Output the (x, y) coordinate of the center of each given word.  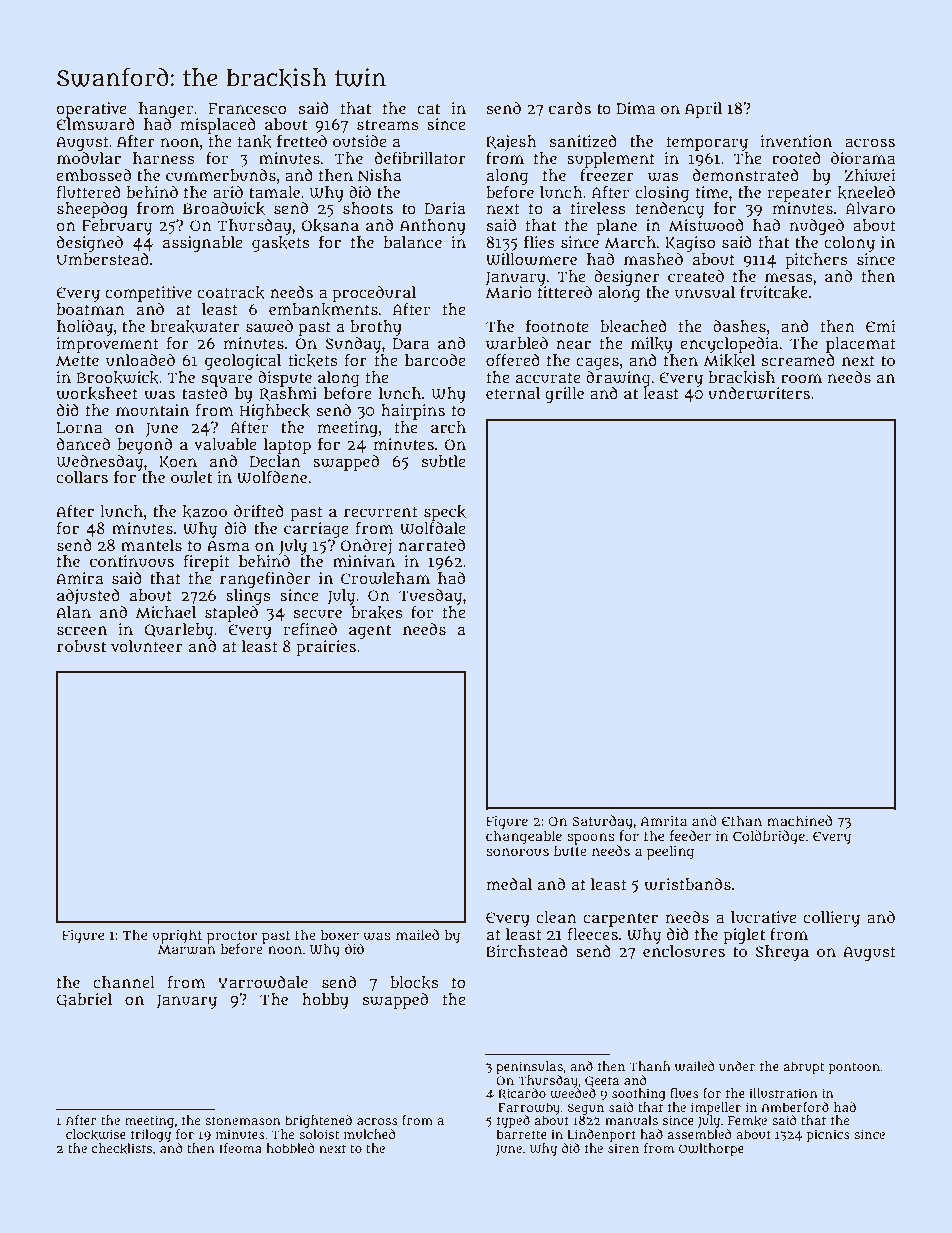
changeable (524, 837)
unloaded (140, 360)
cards (570, 108)
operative (92, 110)
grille (564, 395)
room (801, 378)
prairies (326, 648)
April (703, 110)
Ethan (742, 820)
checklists (121, 1148)
